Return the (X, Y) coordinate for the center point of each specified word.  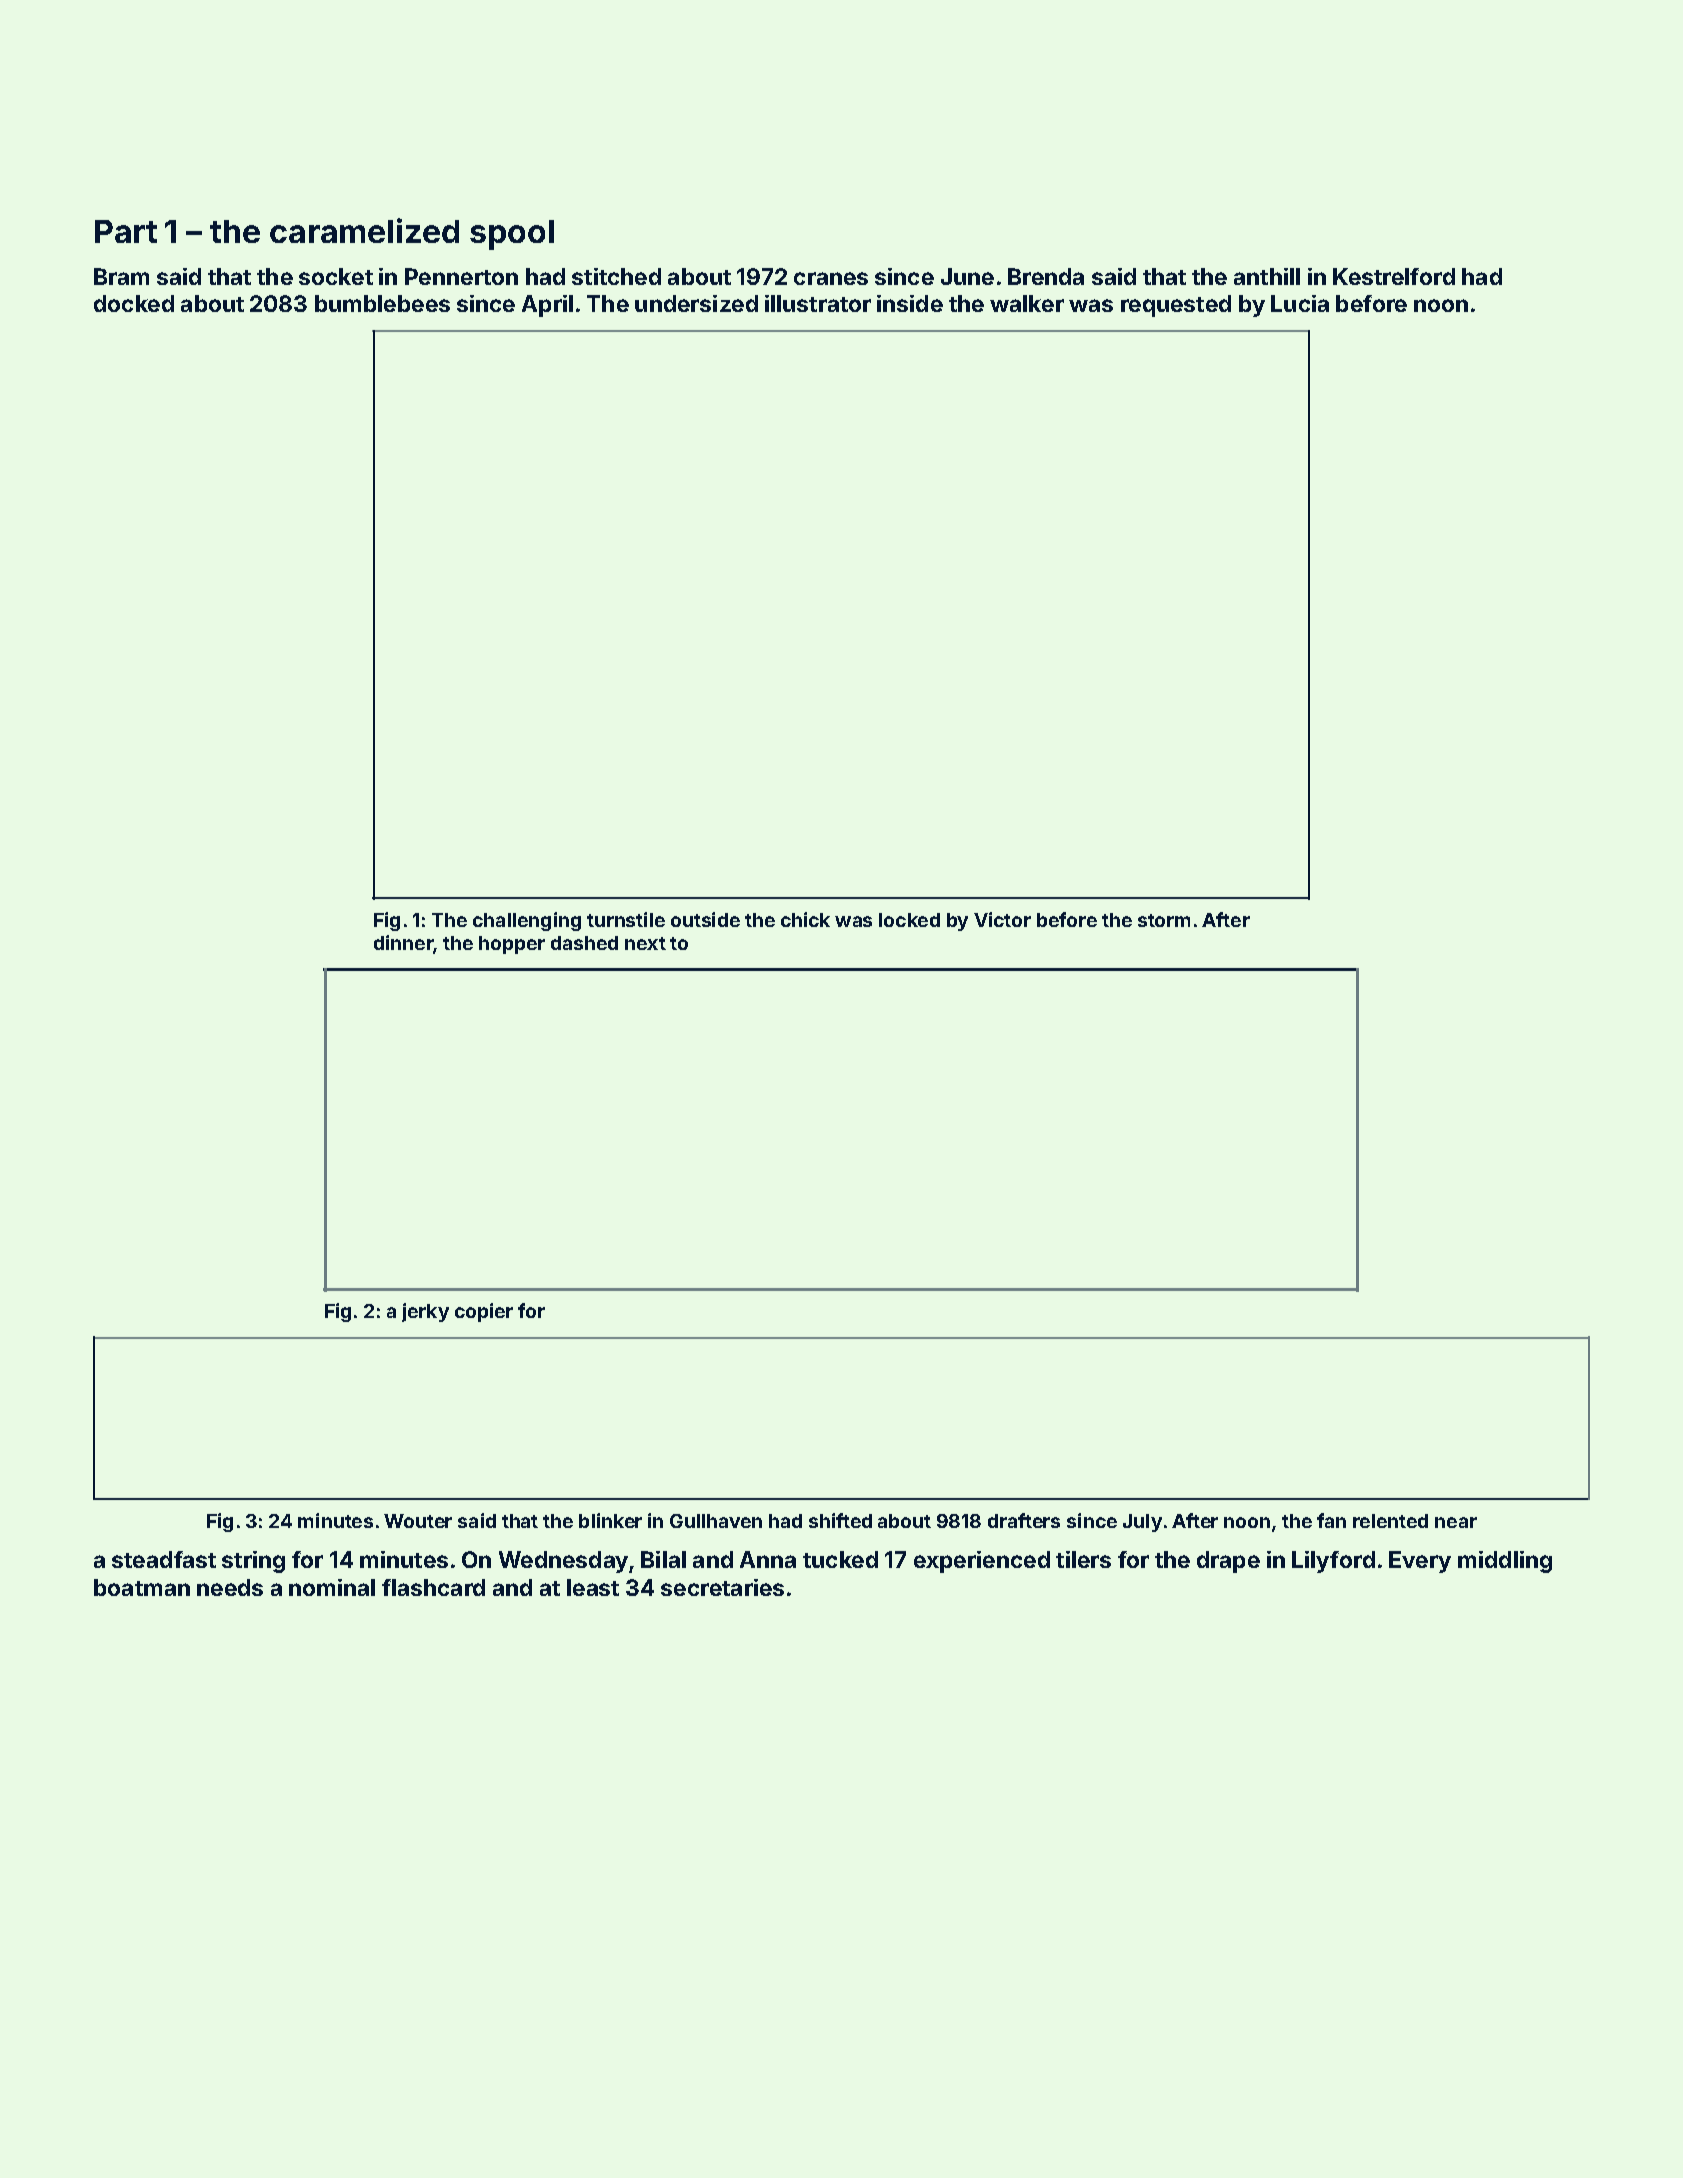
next (645, 943)
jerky (425, 1312)
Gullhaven (716, 1521)
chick (805, 919)
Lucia (1300, 303)
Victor (1002, 919)
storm (1164, 920)
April (547, 306)
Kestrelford (1394, 276)
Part (126, 231)
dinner (403, 942)
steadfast (164, 1559)
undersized (696, 303)
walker (1027, 303)
